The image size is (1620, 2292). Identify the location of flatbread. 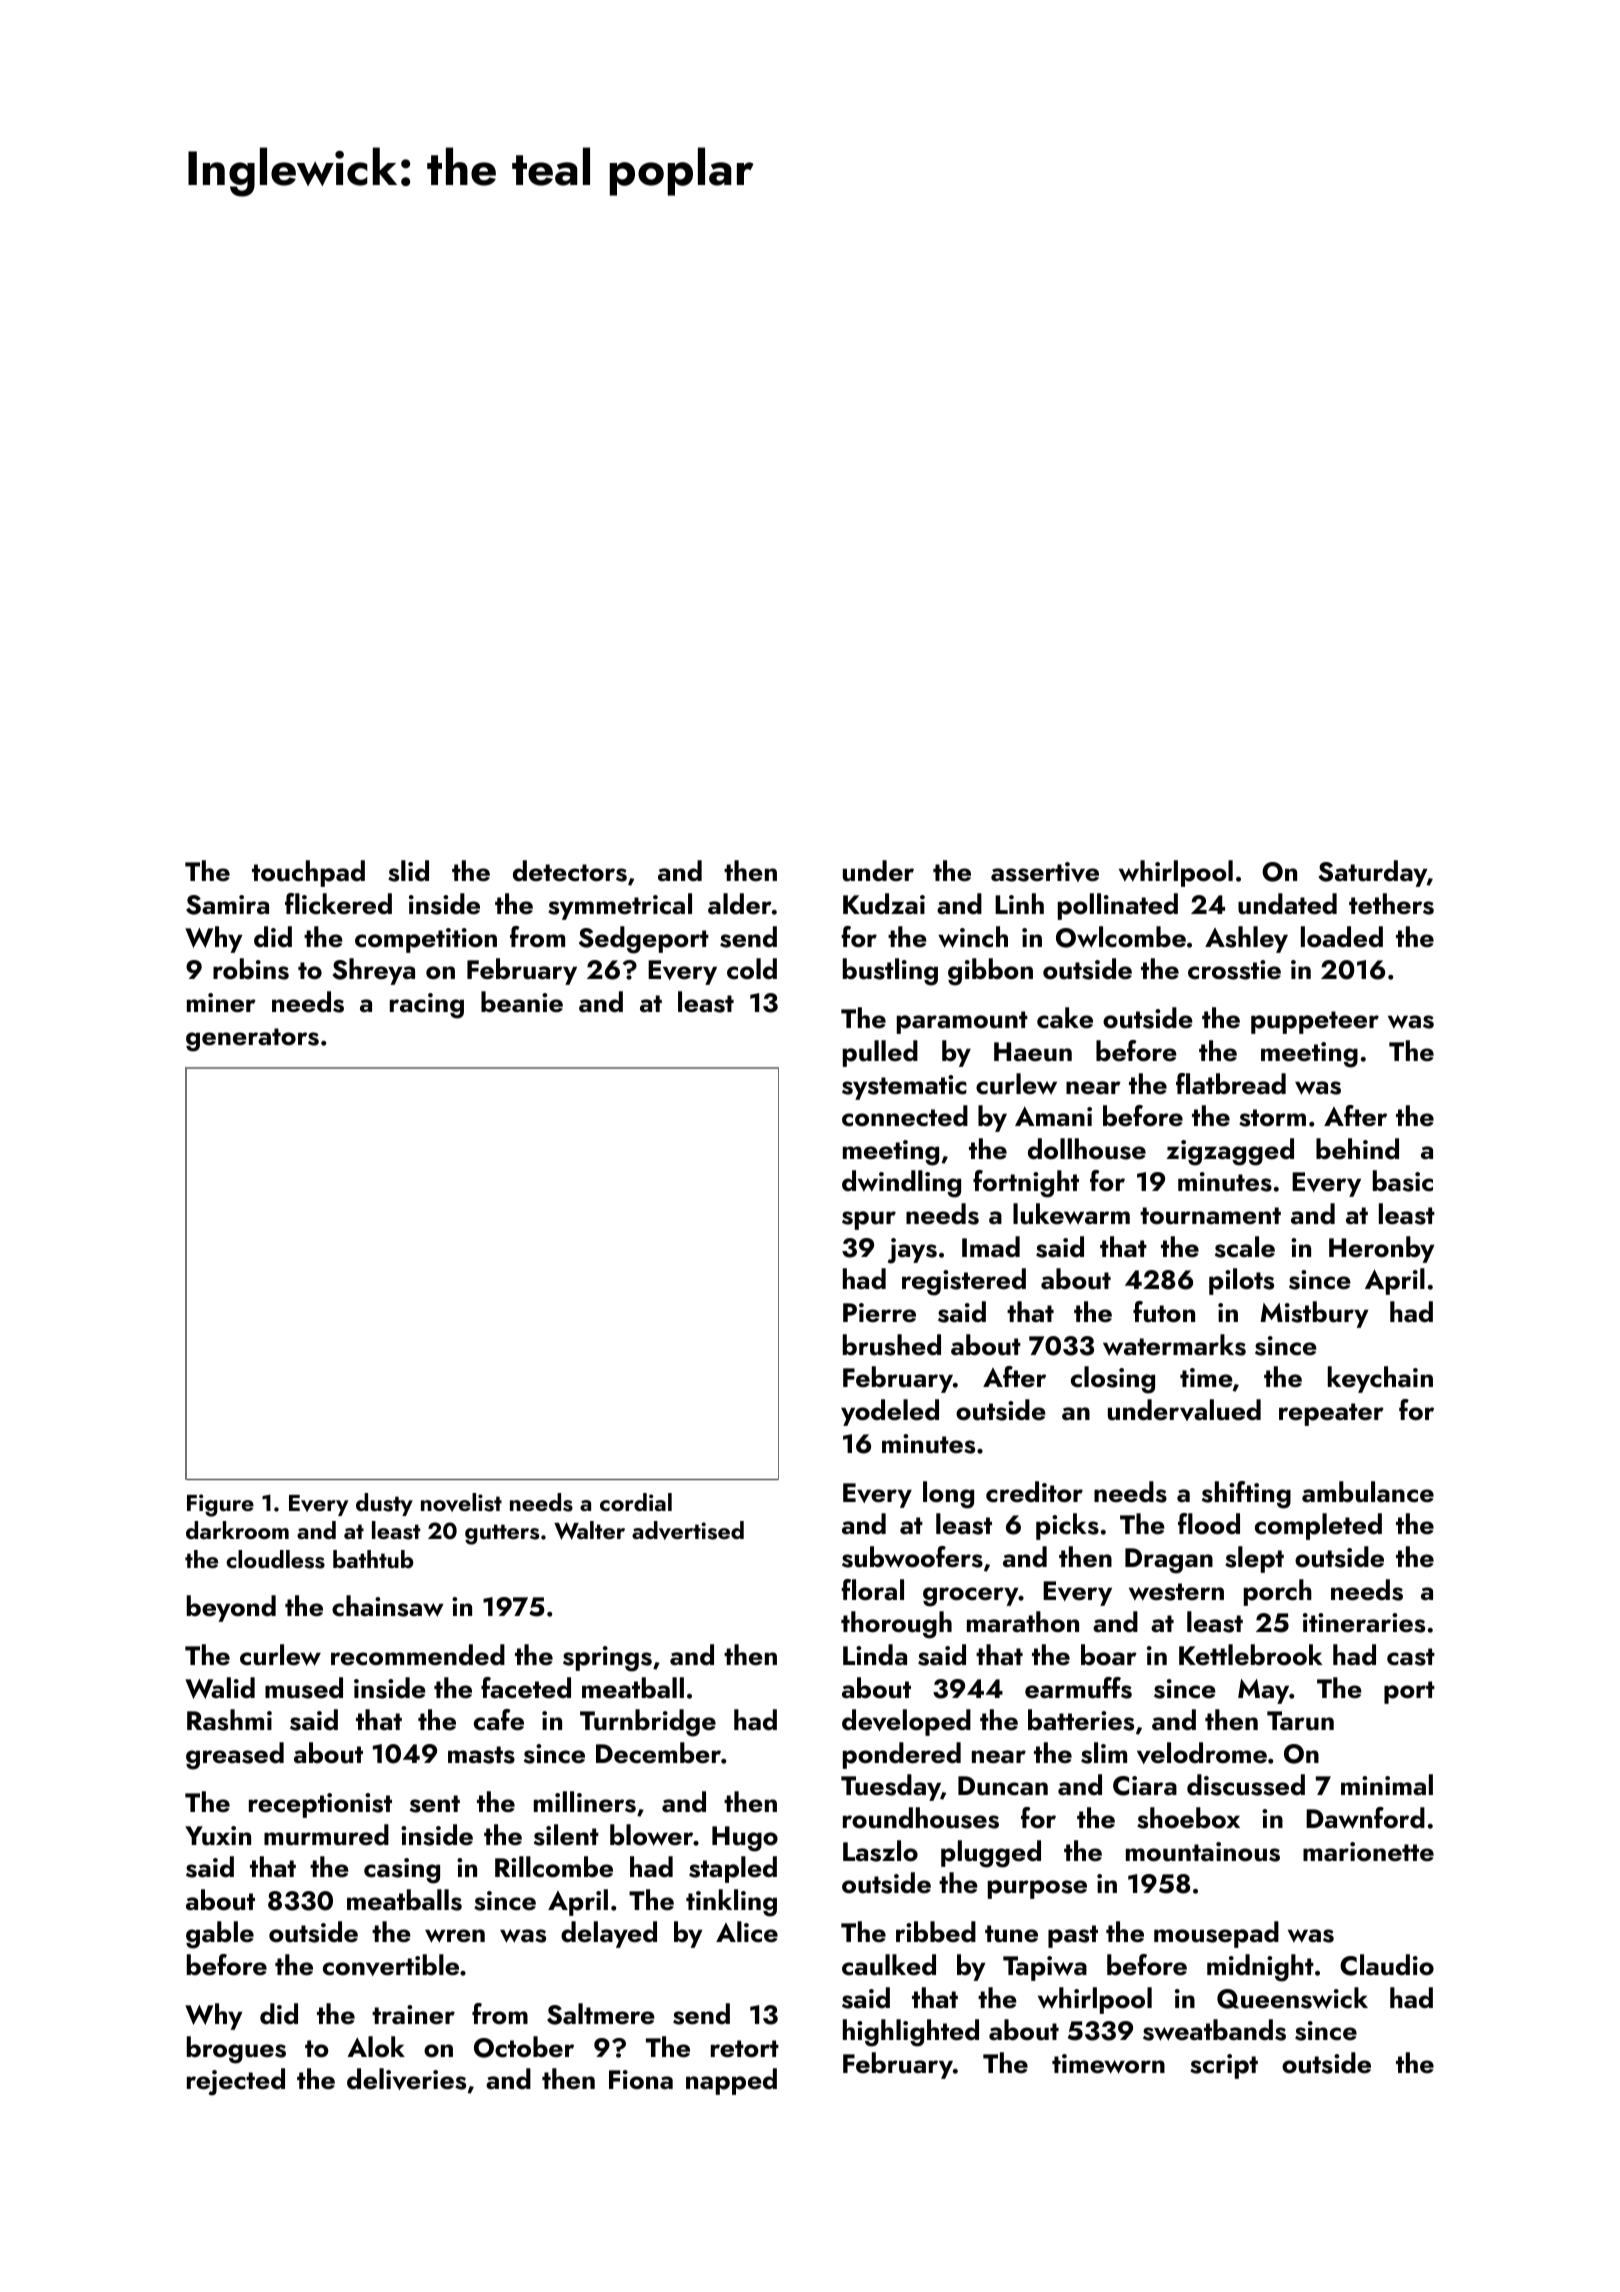
(1231, 1084).
